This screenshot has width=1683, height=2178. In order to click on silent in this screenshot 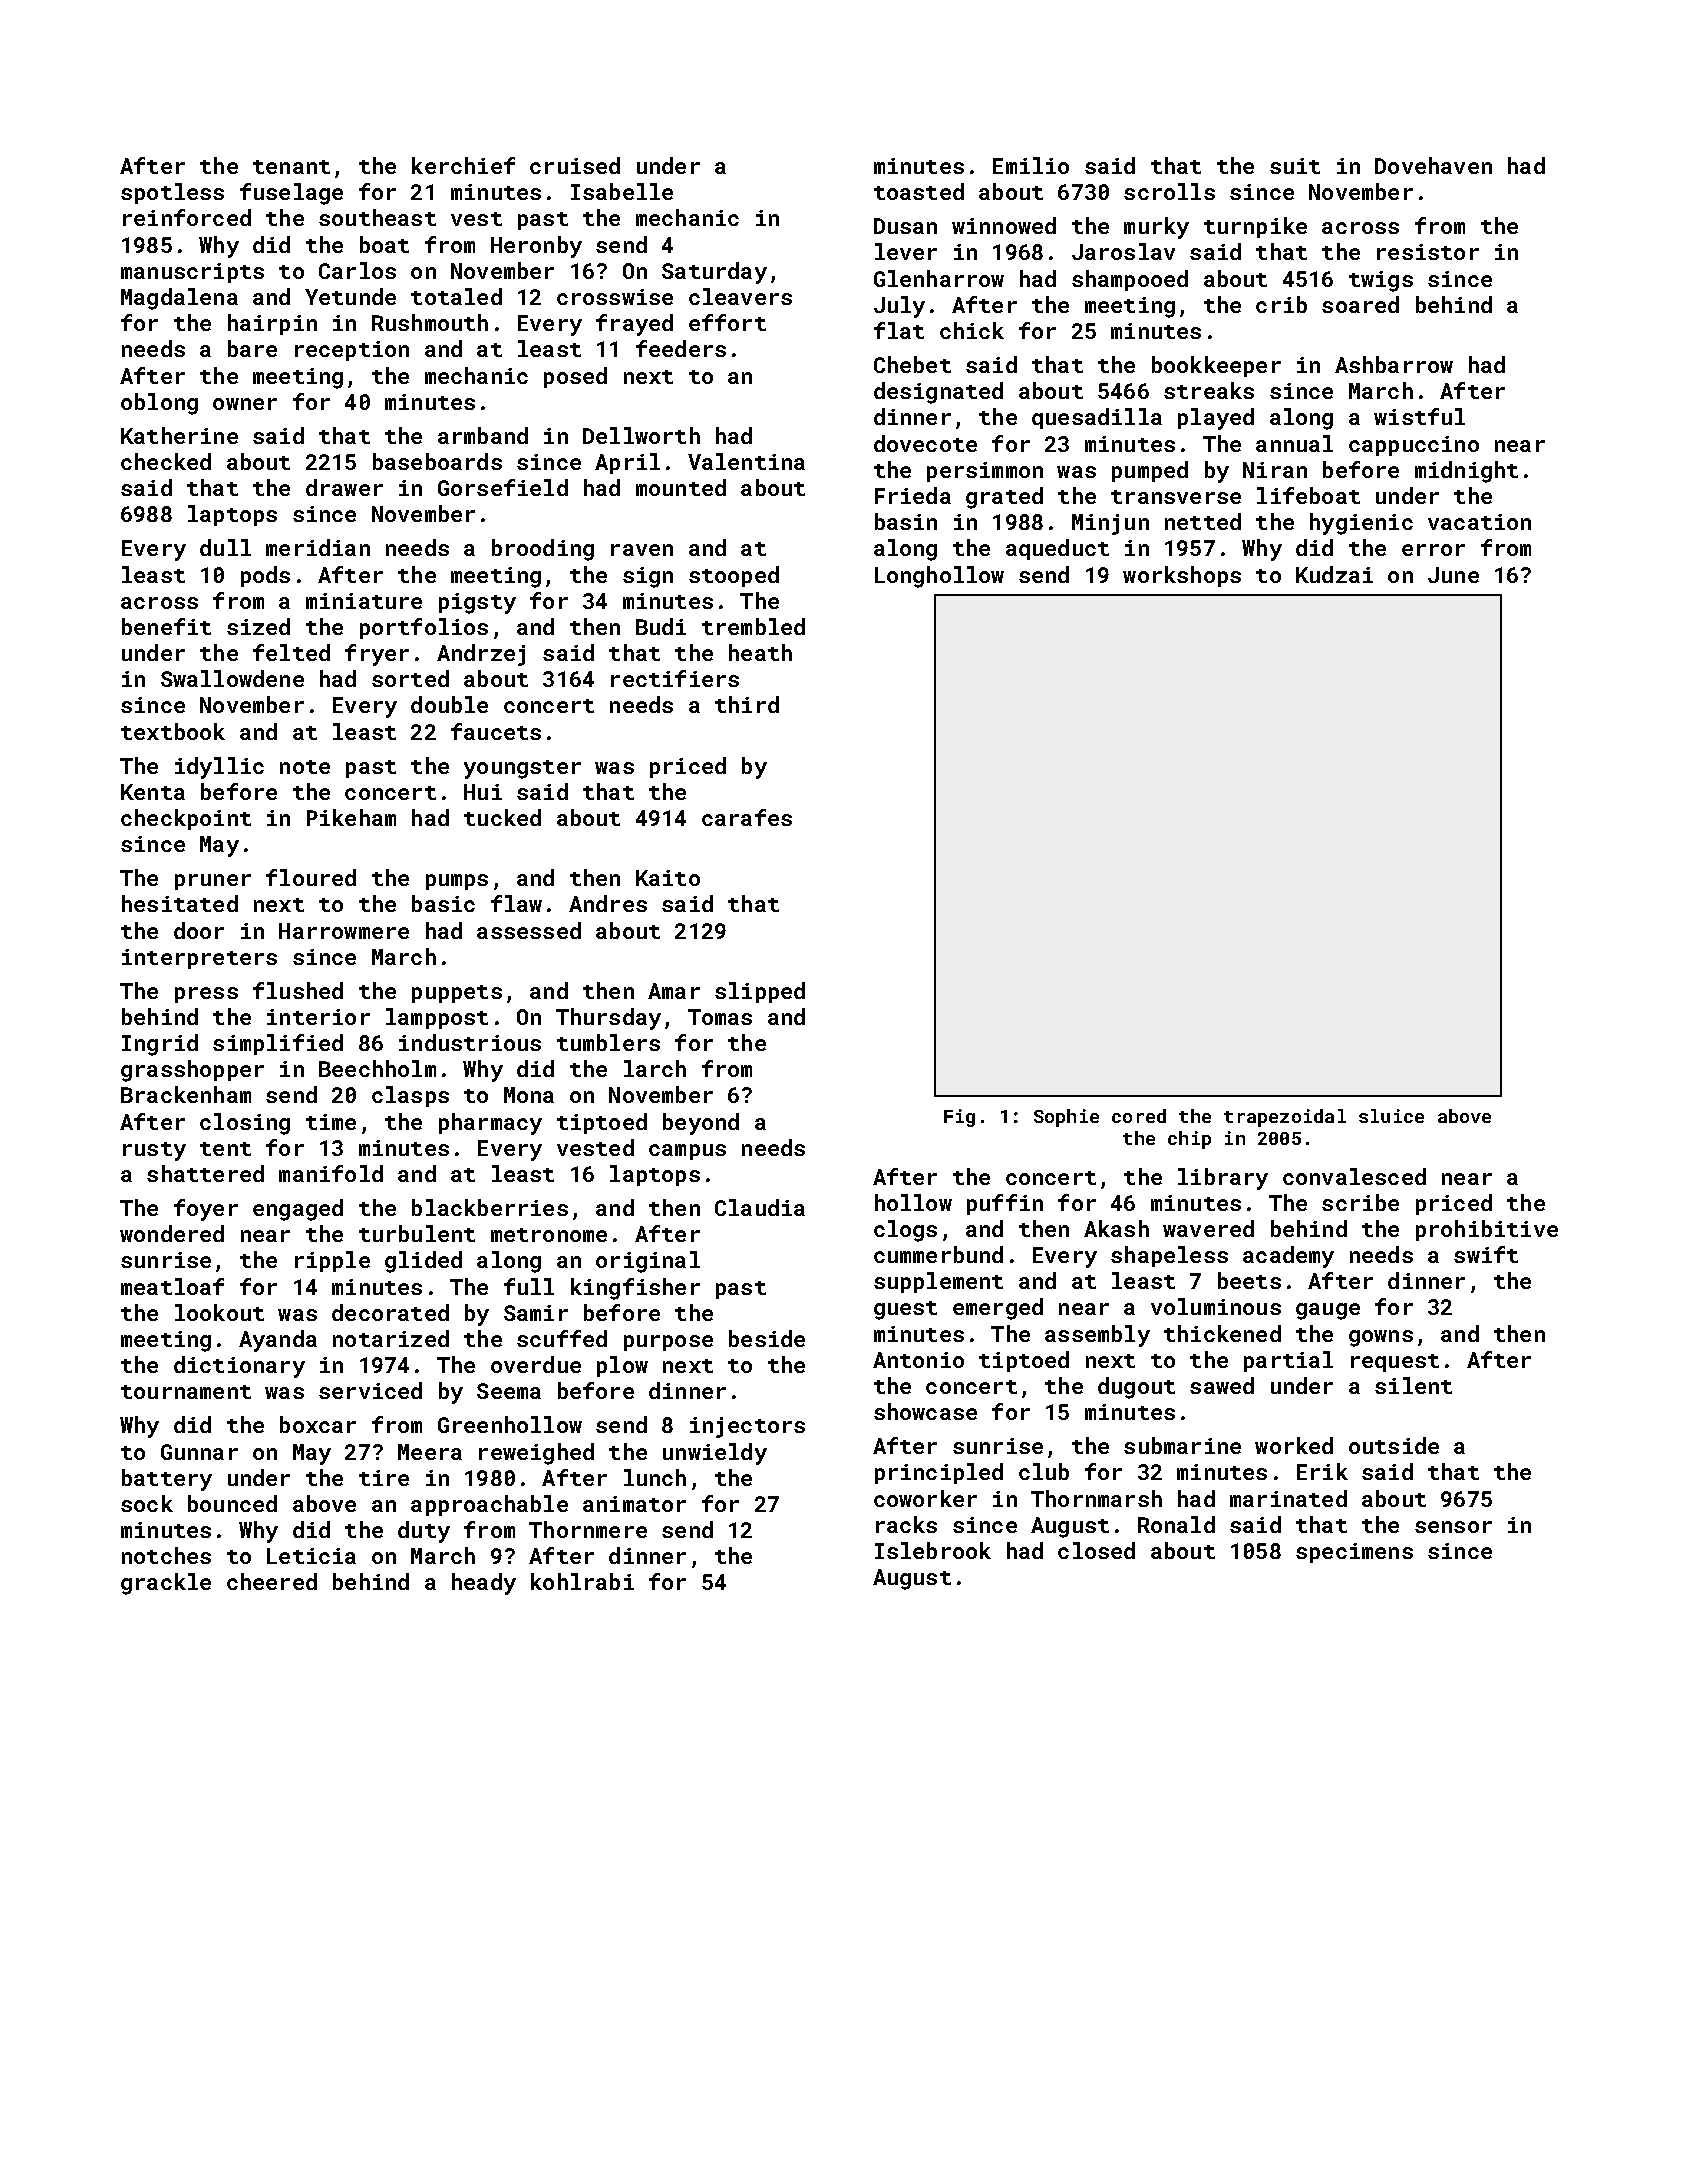, I will do `click(1413, 1385)`.
